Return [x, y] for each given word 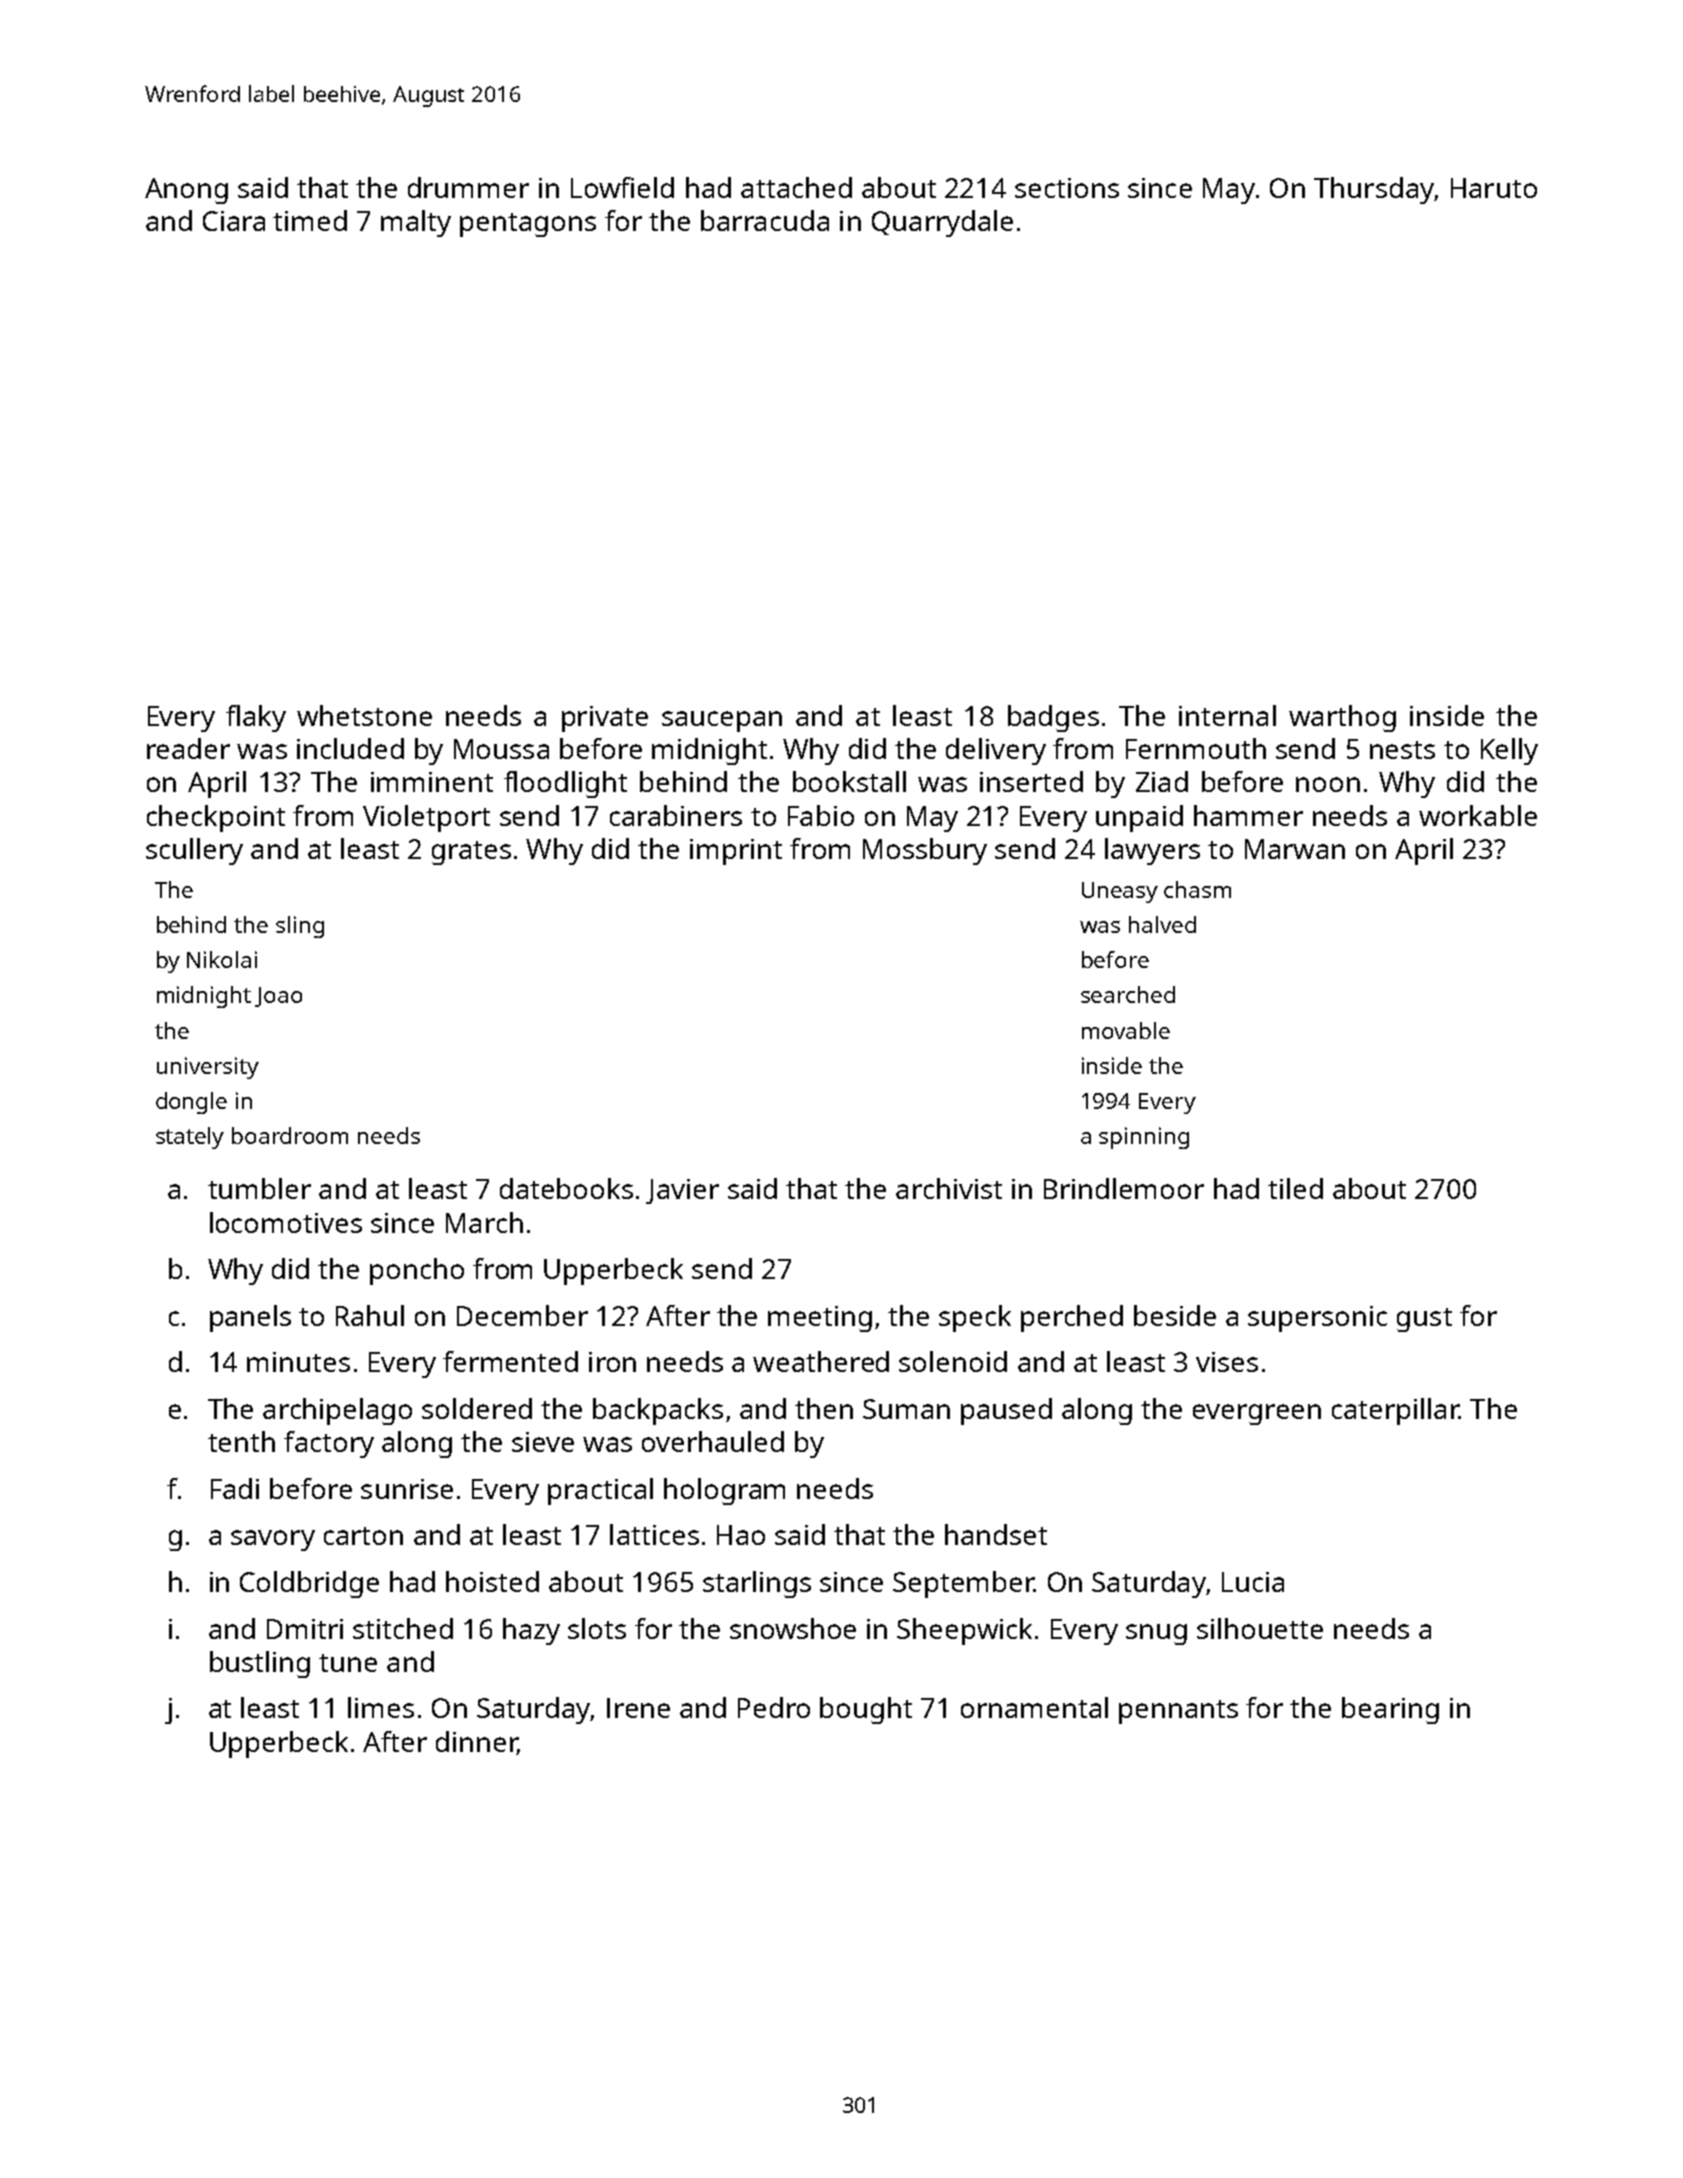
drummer [468, 187]
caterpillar [1395, 1411]
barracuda [765, 220]
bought [866, 1710]
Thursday [1374, 190]
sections [1067, 188]
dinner [476, 1741]
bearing [1390, 1710]
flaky [256, 718]
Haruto [1494, 188]
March [484, 1222]
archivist [949, 1188]
